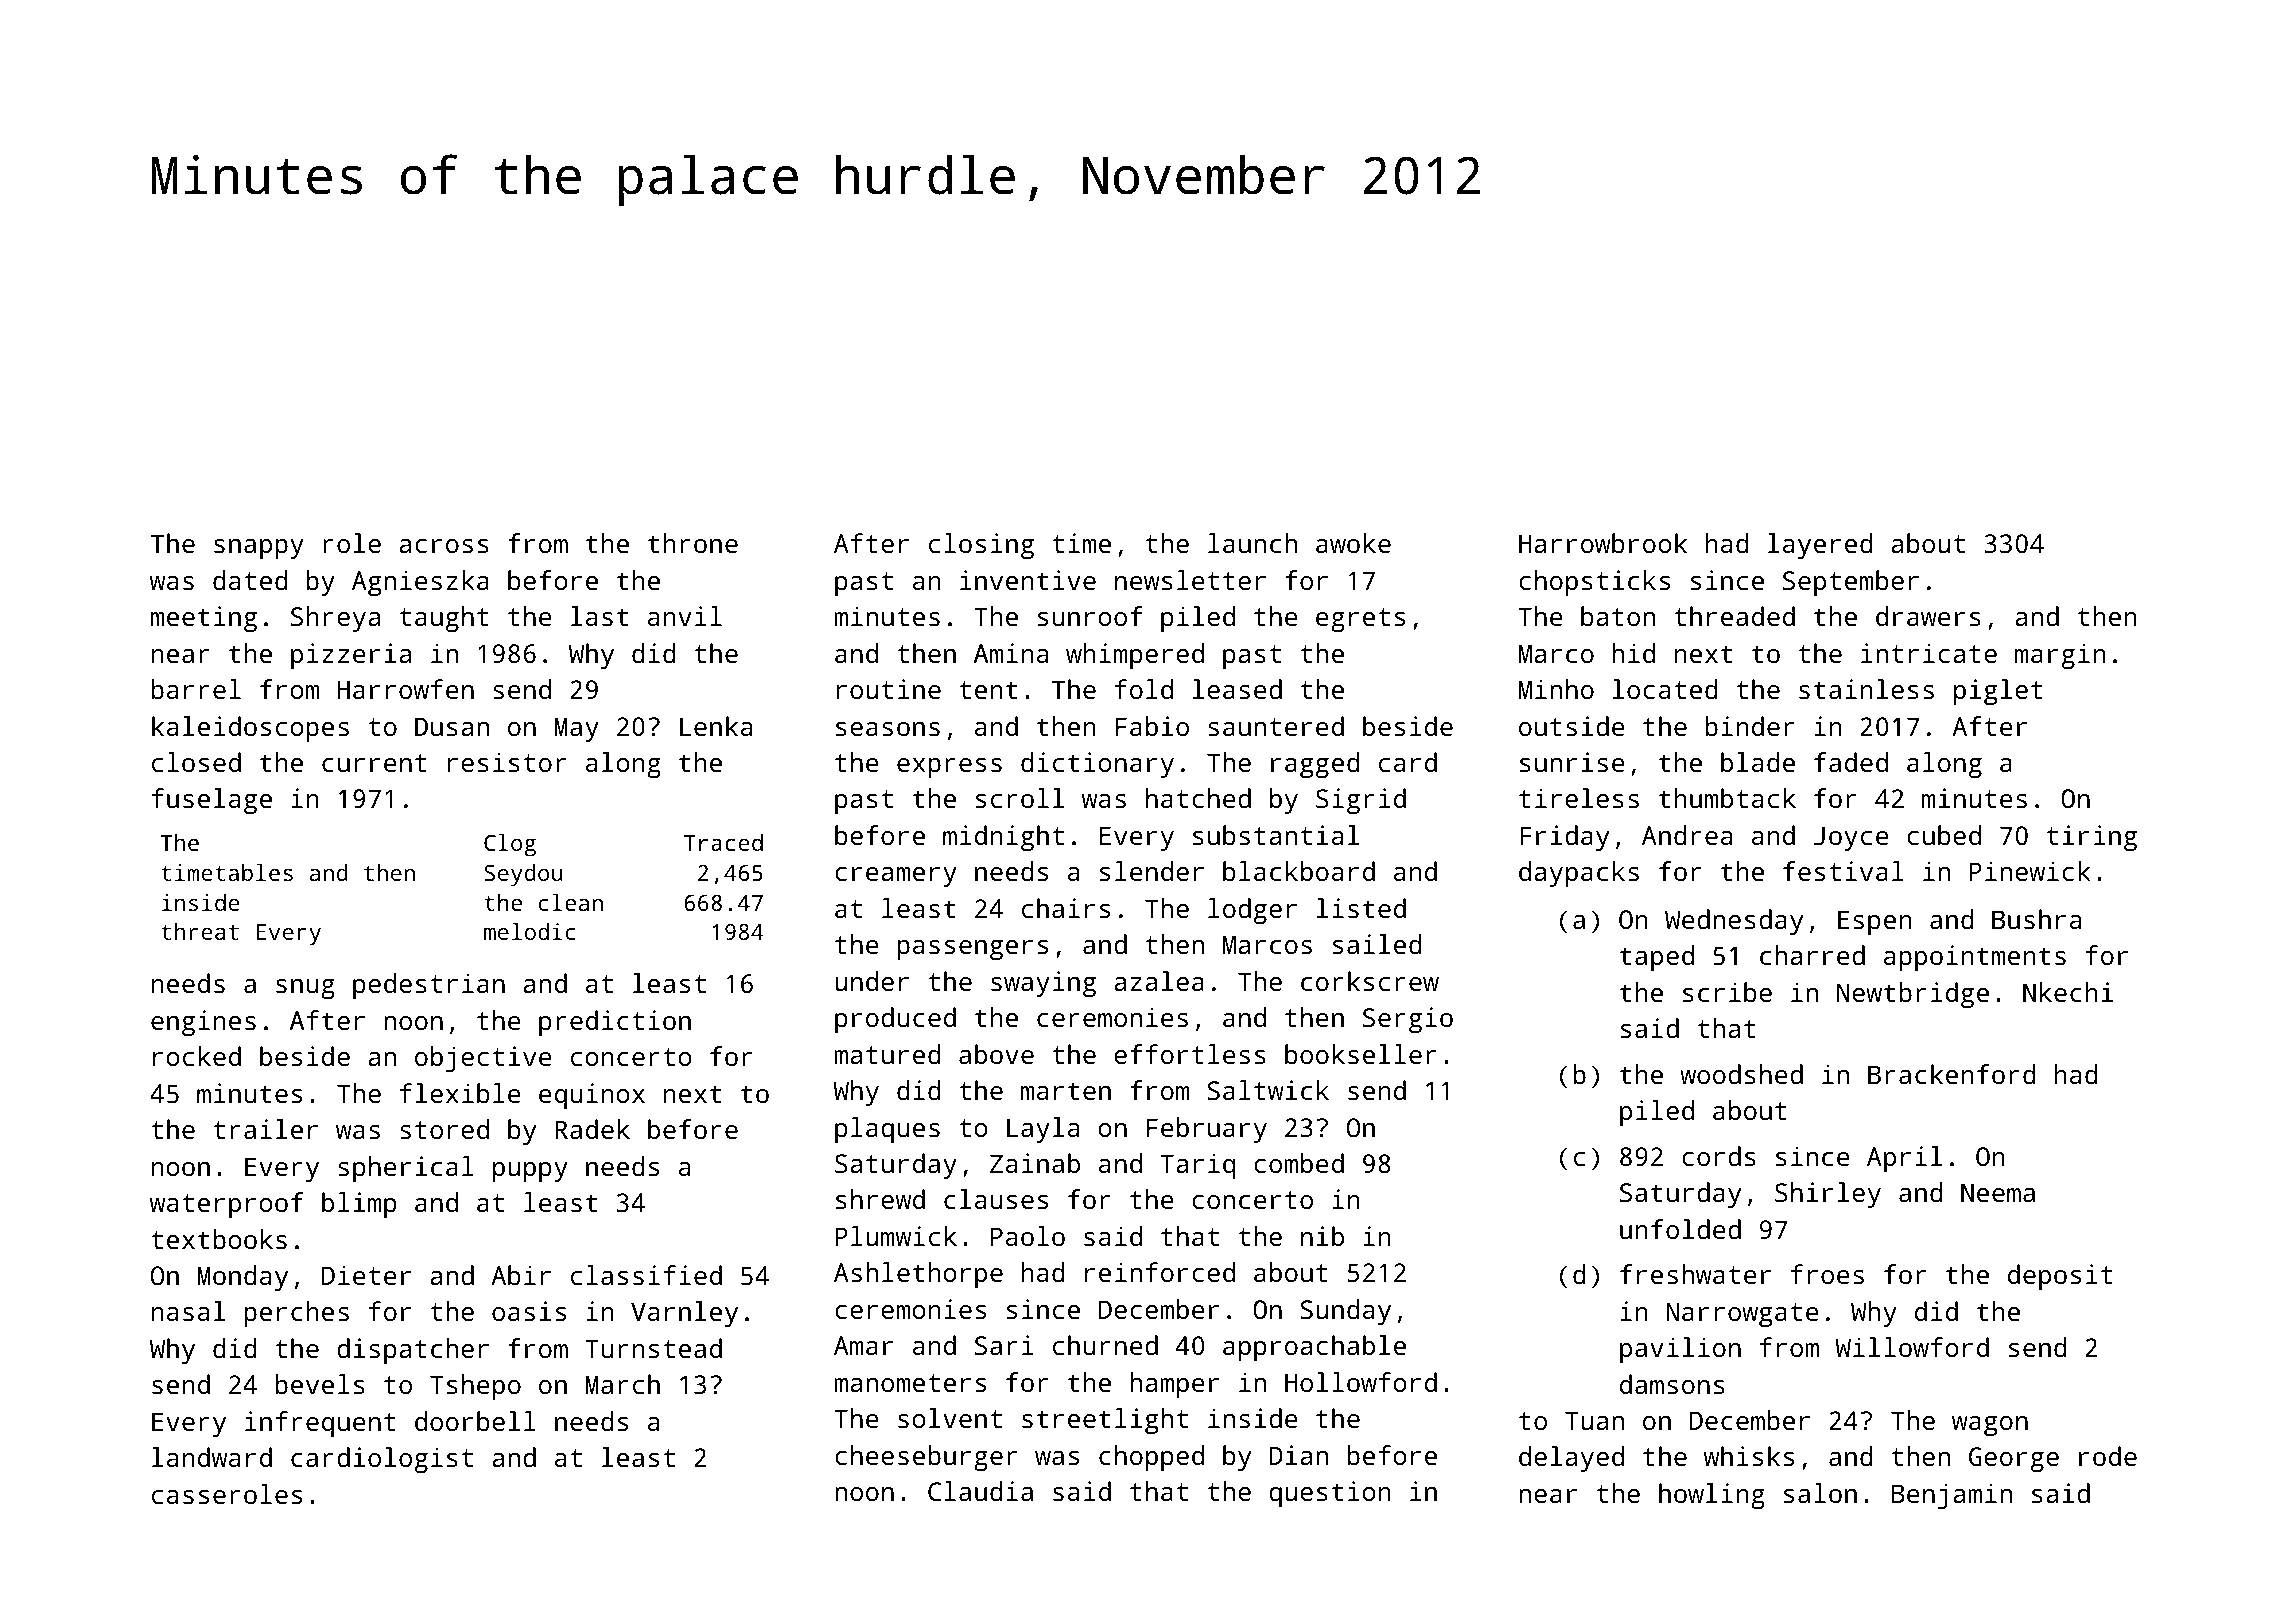 The image size is (2292, 1620). What do you see at coordinates (296, 1314) in the page?
I see `perches` at bounding box center [296, 1314].
